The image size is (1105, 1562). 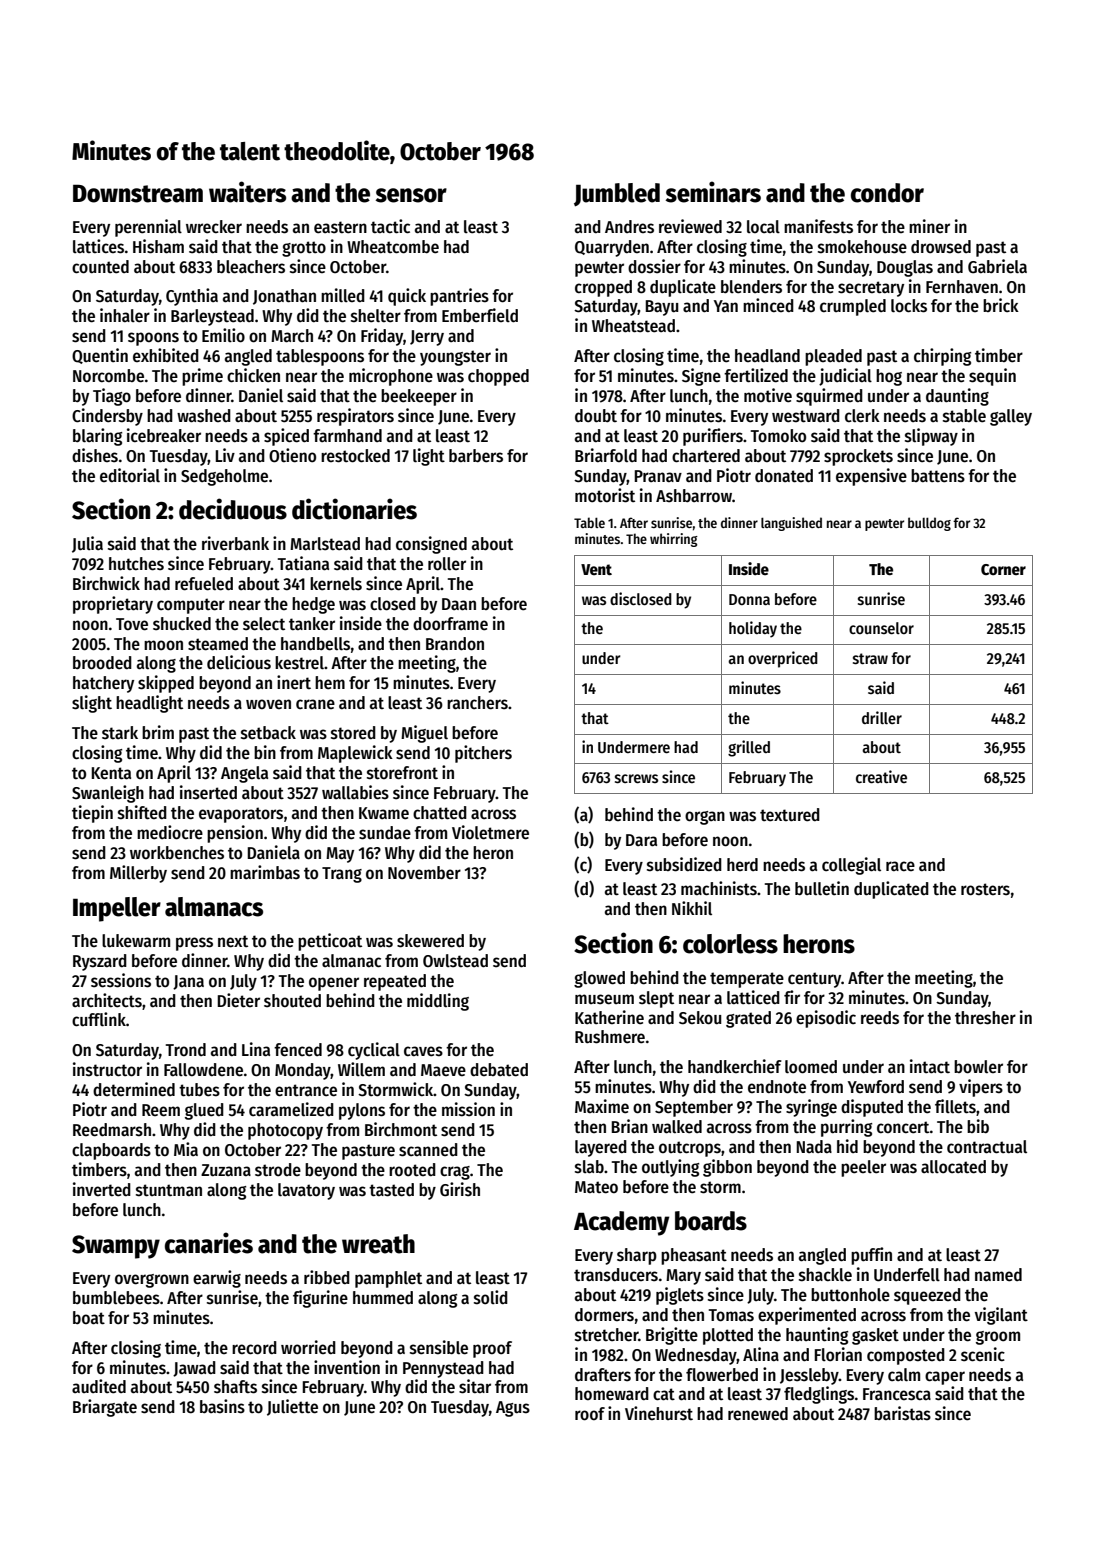 What do you see at coordinates (513, 1409) in the image?
I see `Agus` at bounding box center [513, 1409].
